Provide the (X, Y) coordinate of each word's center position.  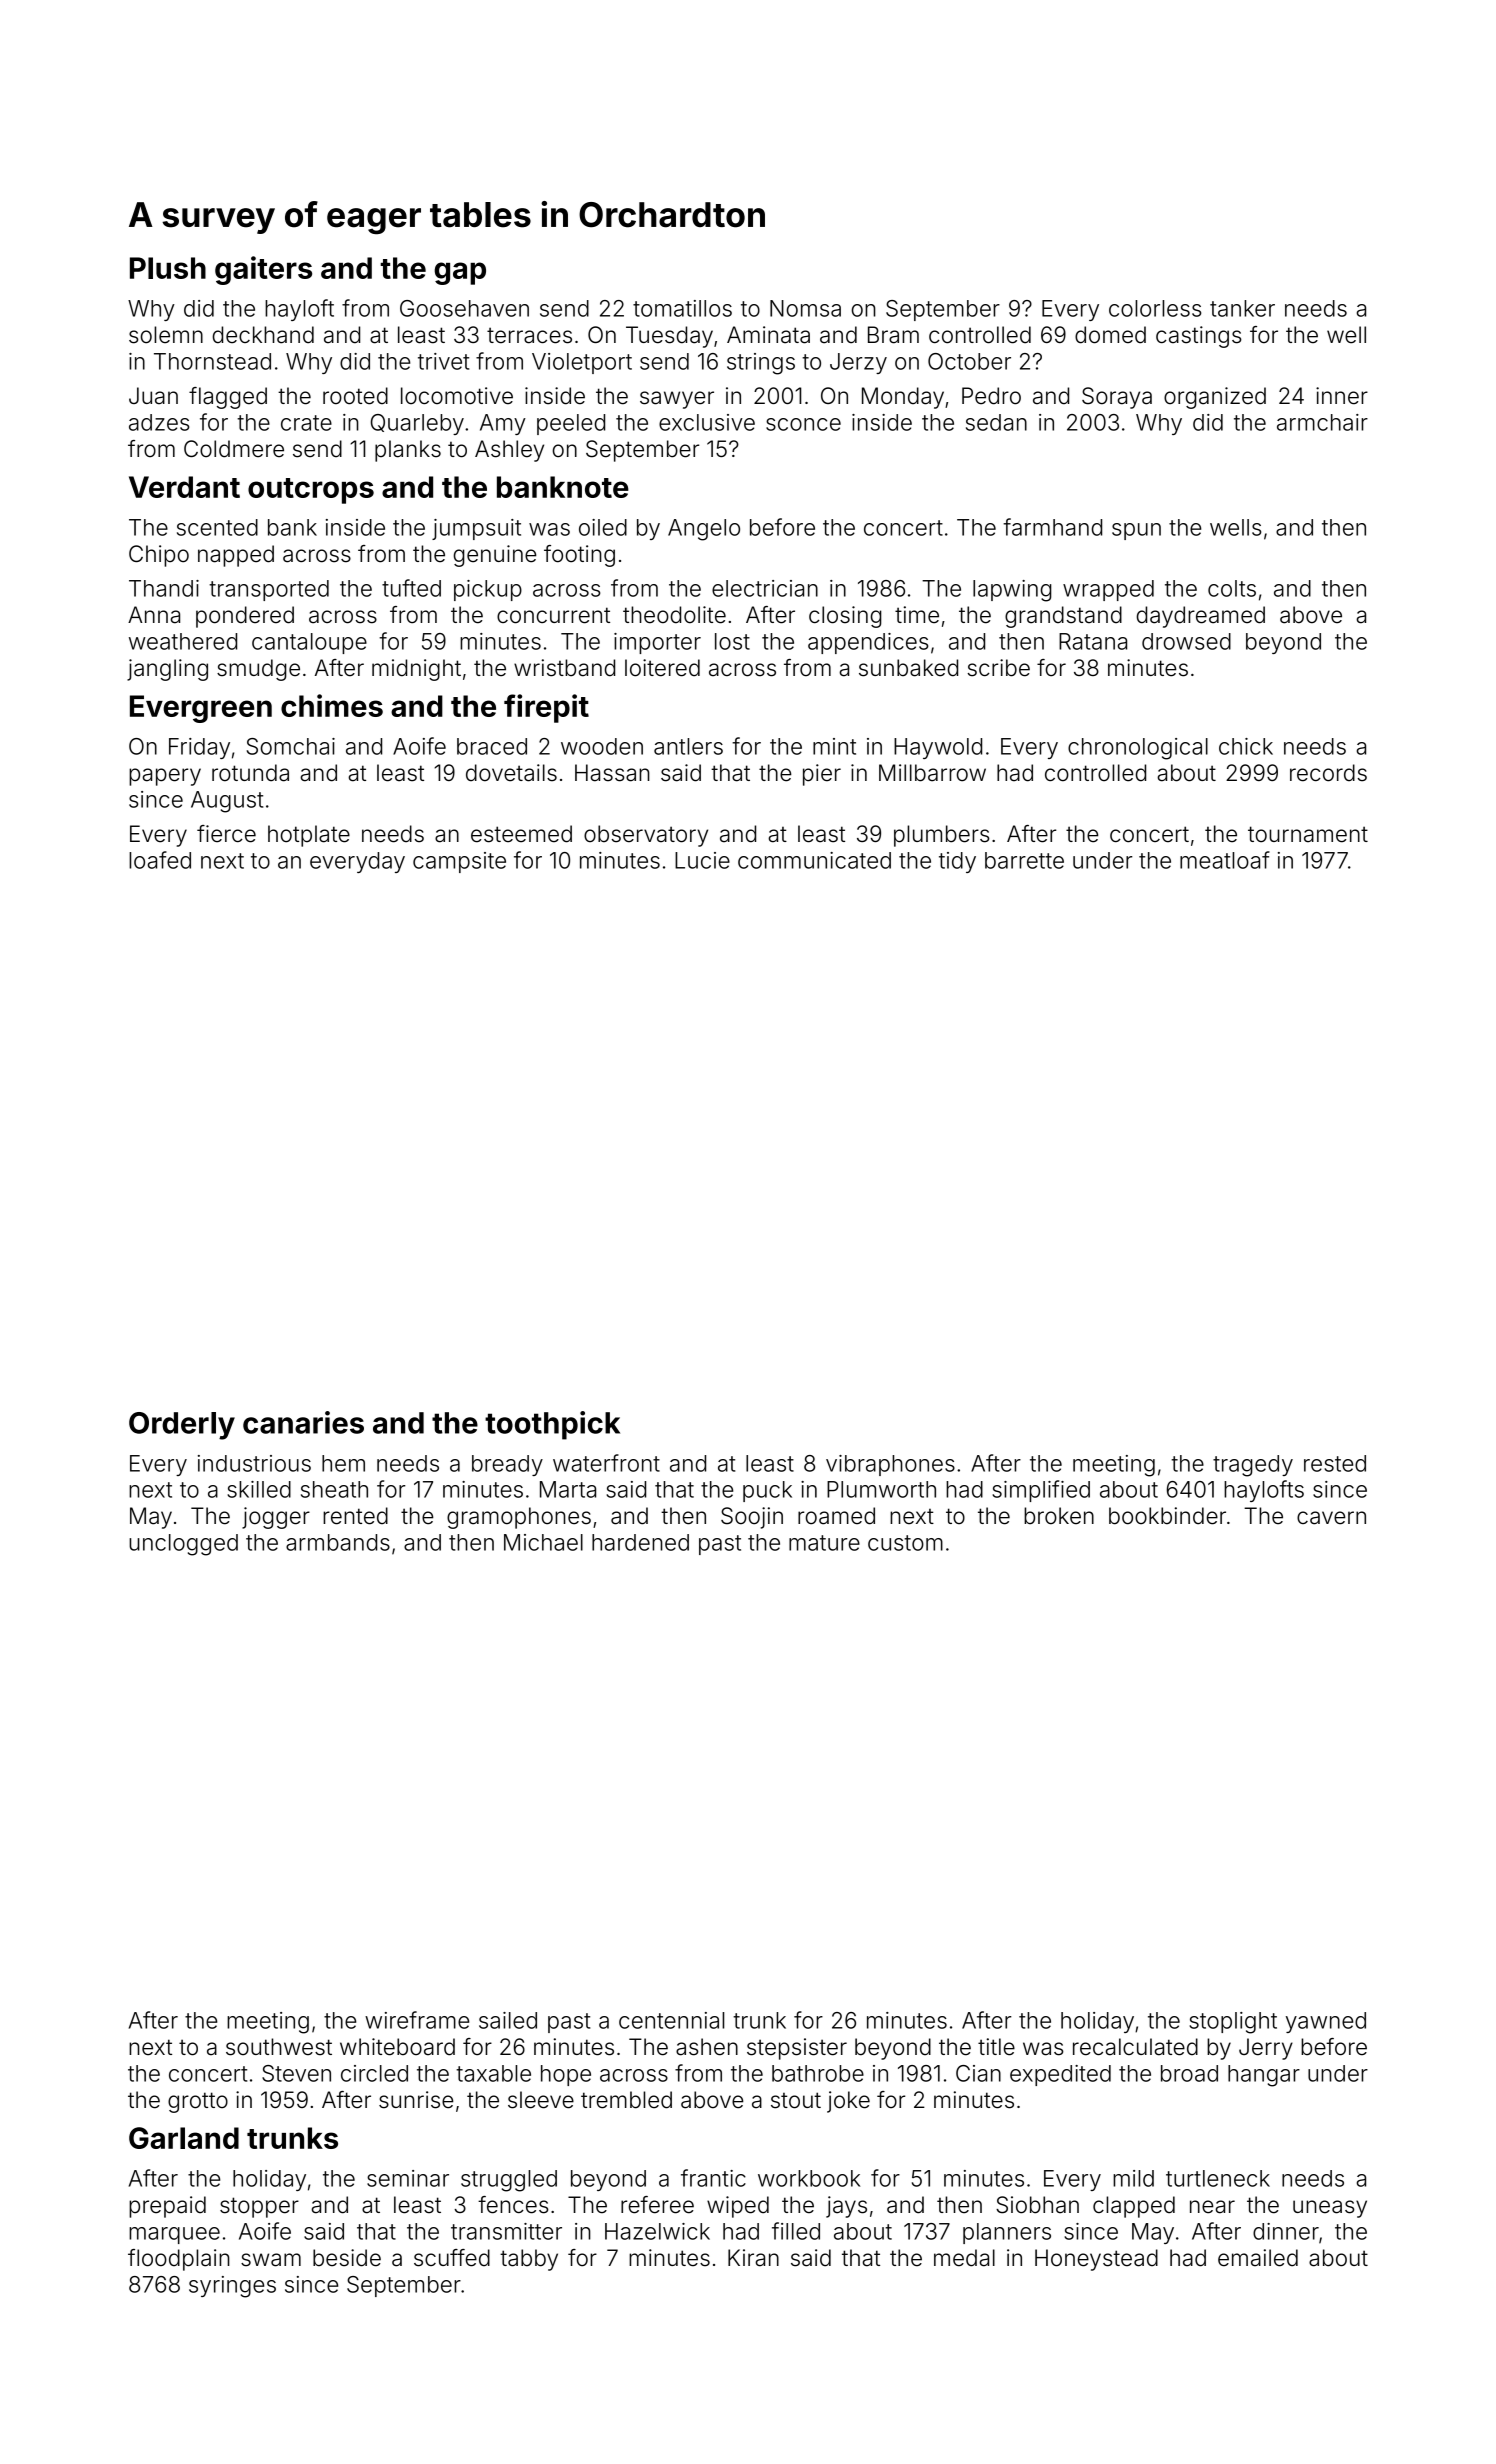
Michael (543, 1542)
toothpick (552, 1425)
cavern (1331, 1518)
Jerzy (858, 363)
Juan (153, 396)
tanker (1242, 308)
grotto (198, 2102)
